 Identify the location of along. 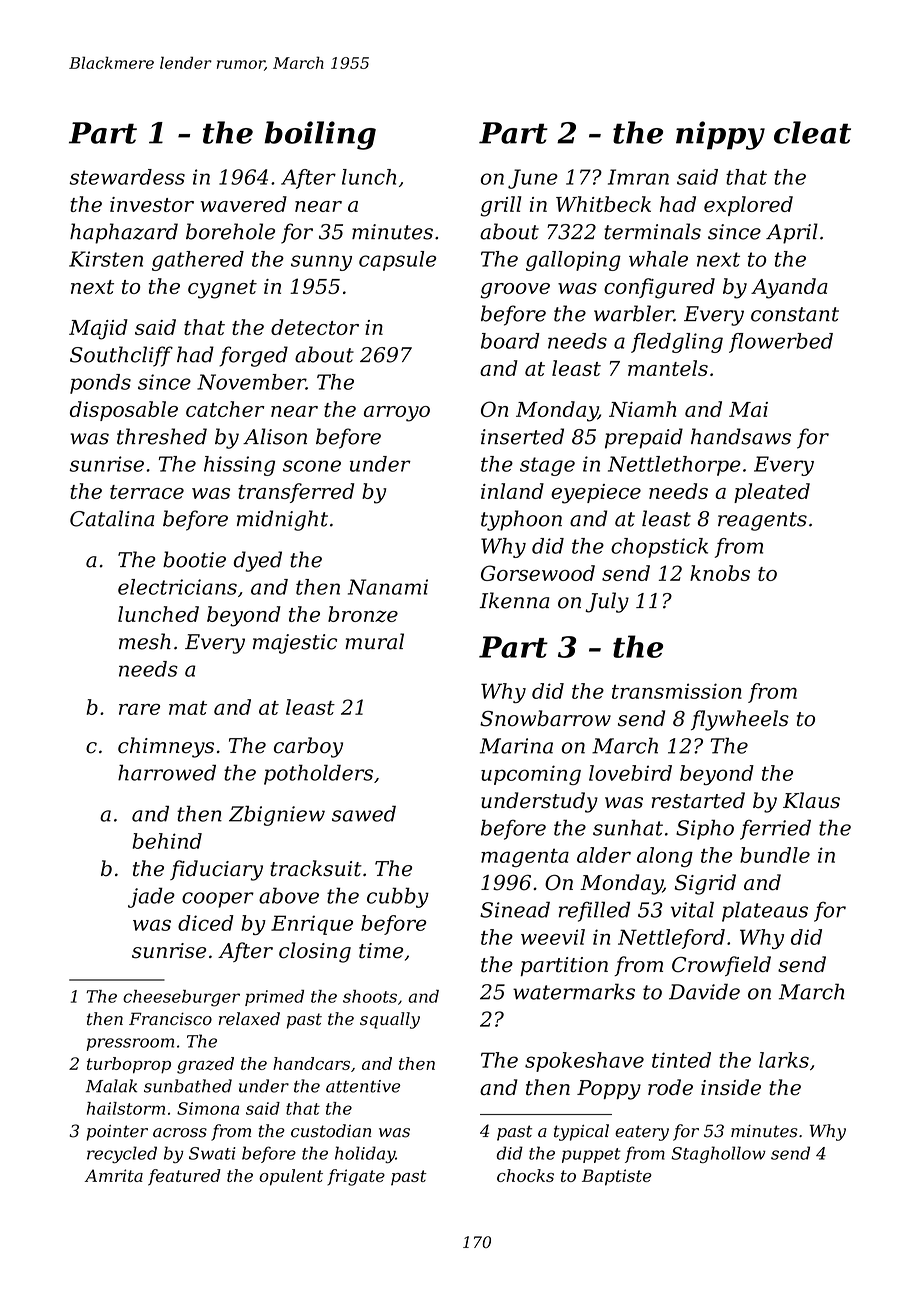
(665, 857).
